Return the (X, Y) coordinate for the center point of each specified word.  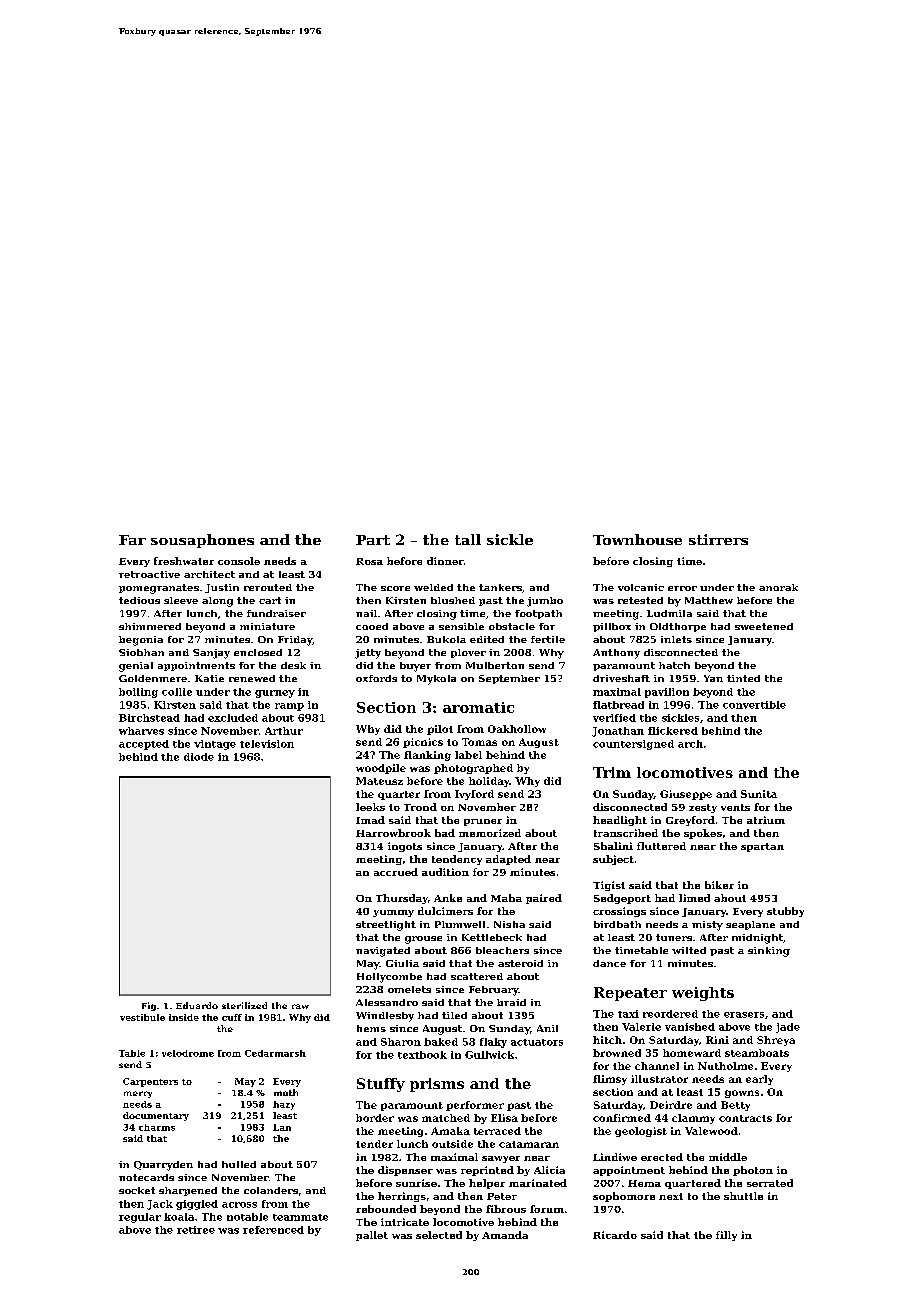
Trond (420, 807)
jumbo (545, 602)
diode (199, 757)
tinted (743, 678)
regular (140, 1218)
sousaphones (202, 541)
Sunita (759, 794)
